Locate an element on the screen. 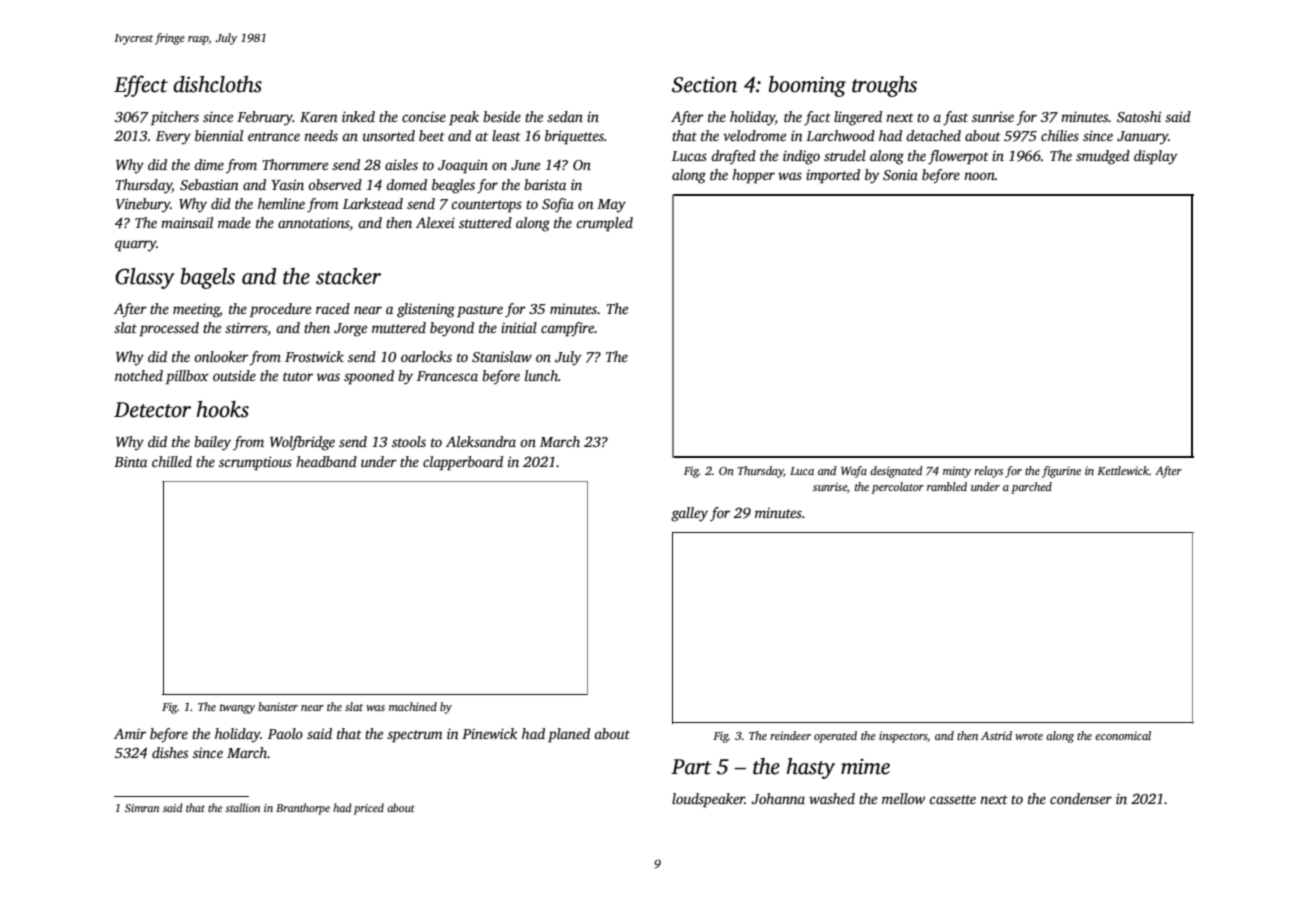  galley is located at coordinates (689, 514).
